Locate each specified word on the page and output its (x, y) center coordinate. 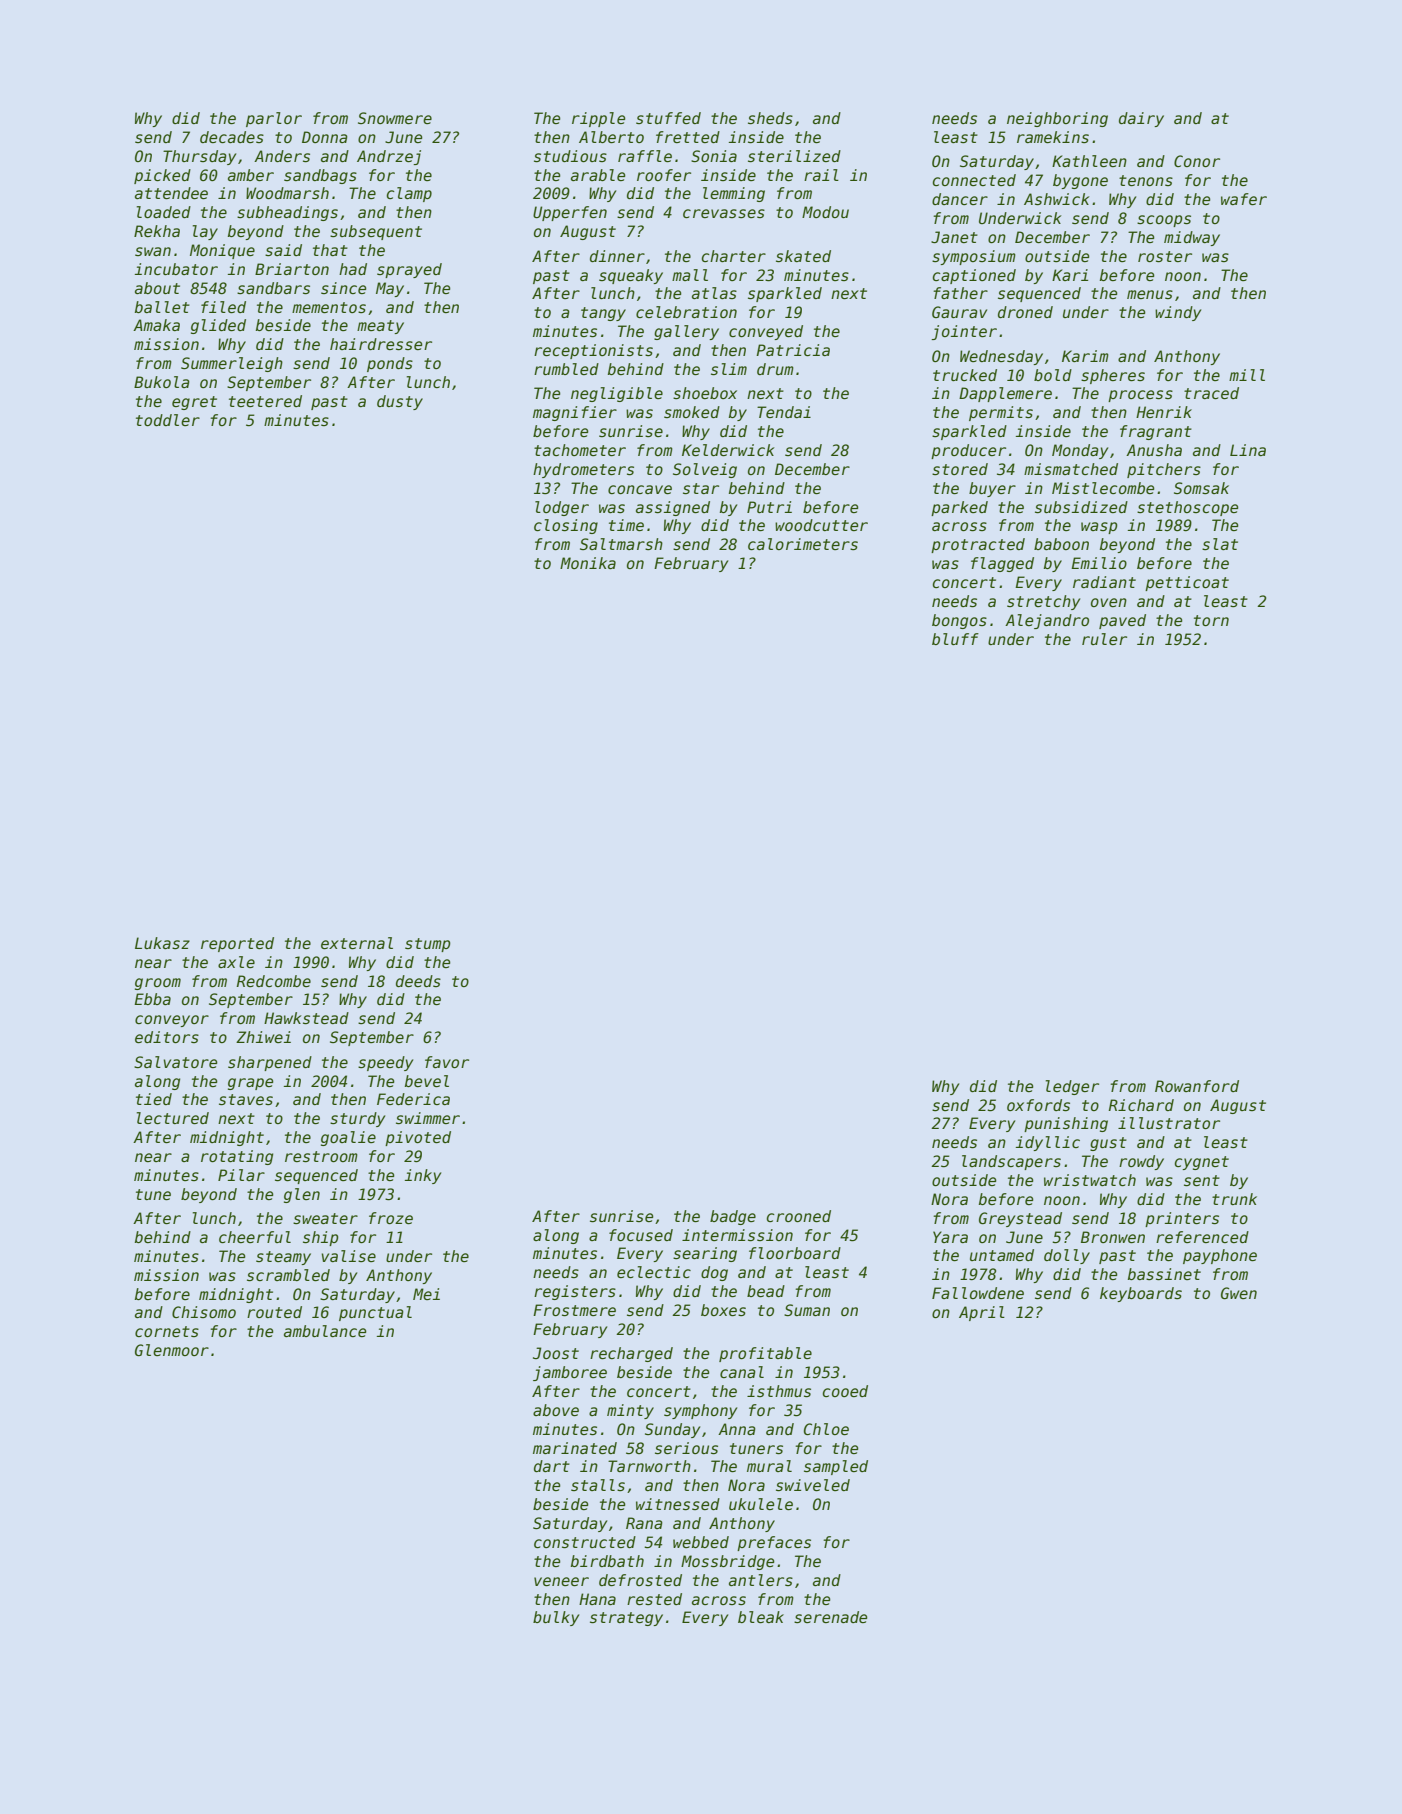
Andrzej (389, 157)
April (982, 1313)
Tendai (784, 412)
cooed (845, 1391)
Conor (1197, 161)
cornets (167, 1331)
